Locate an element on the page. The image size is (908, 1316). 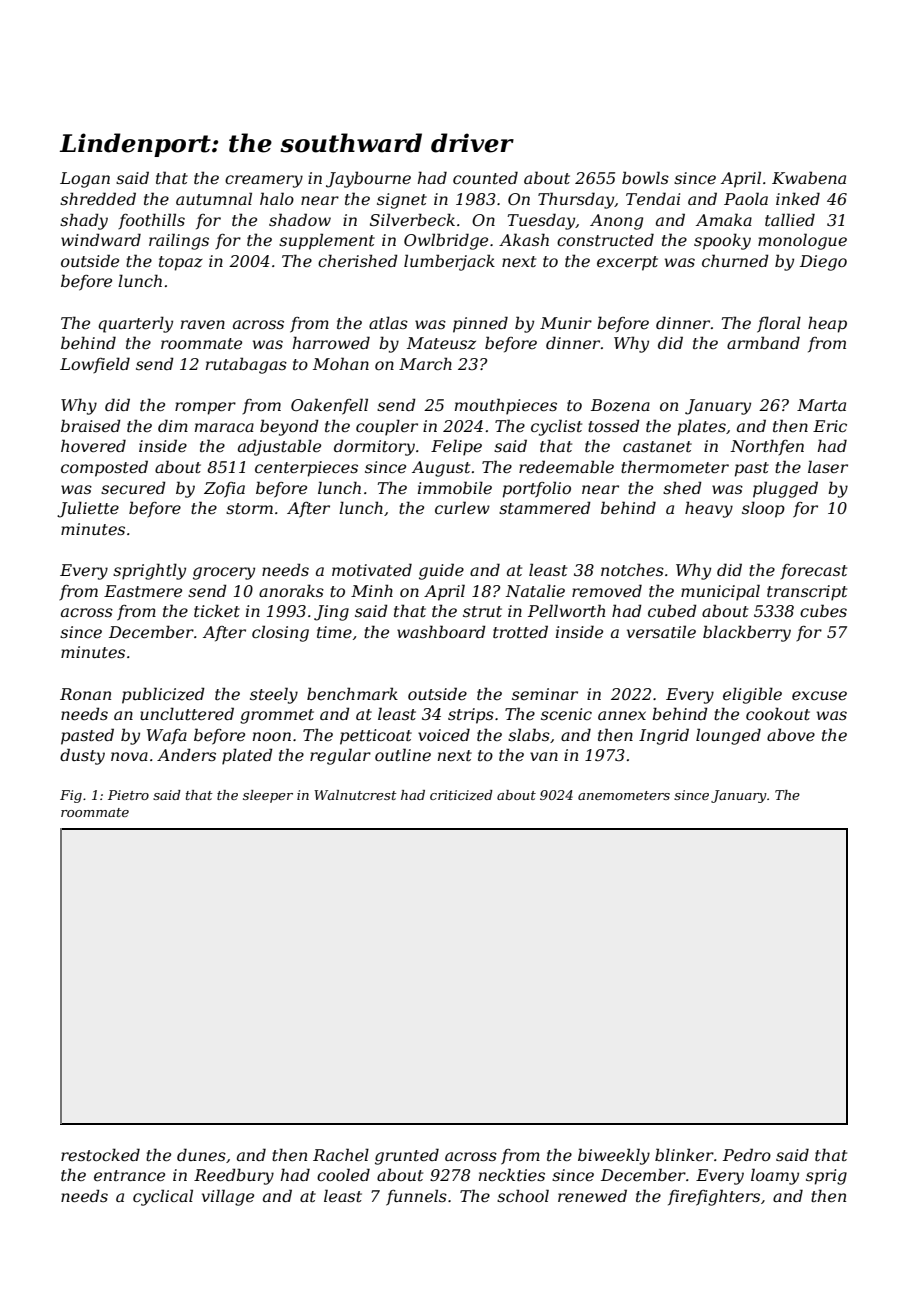
dunes is located at coordinates (201, 1154).
